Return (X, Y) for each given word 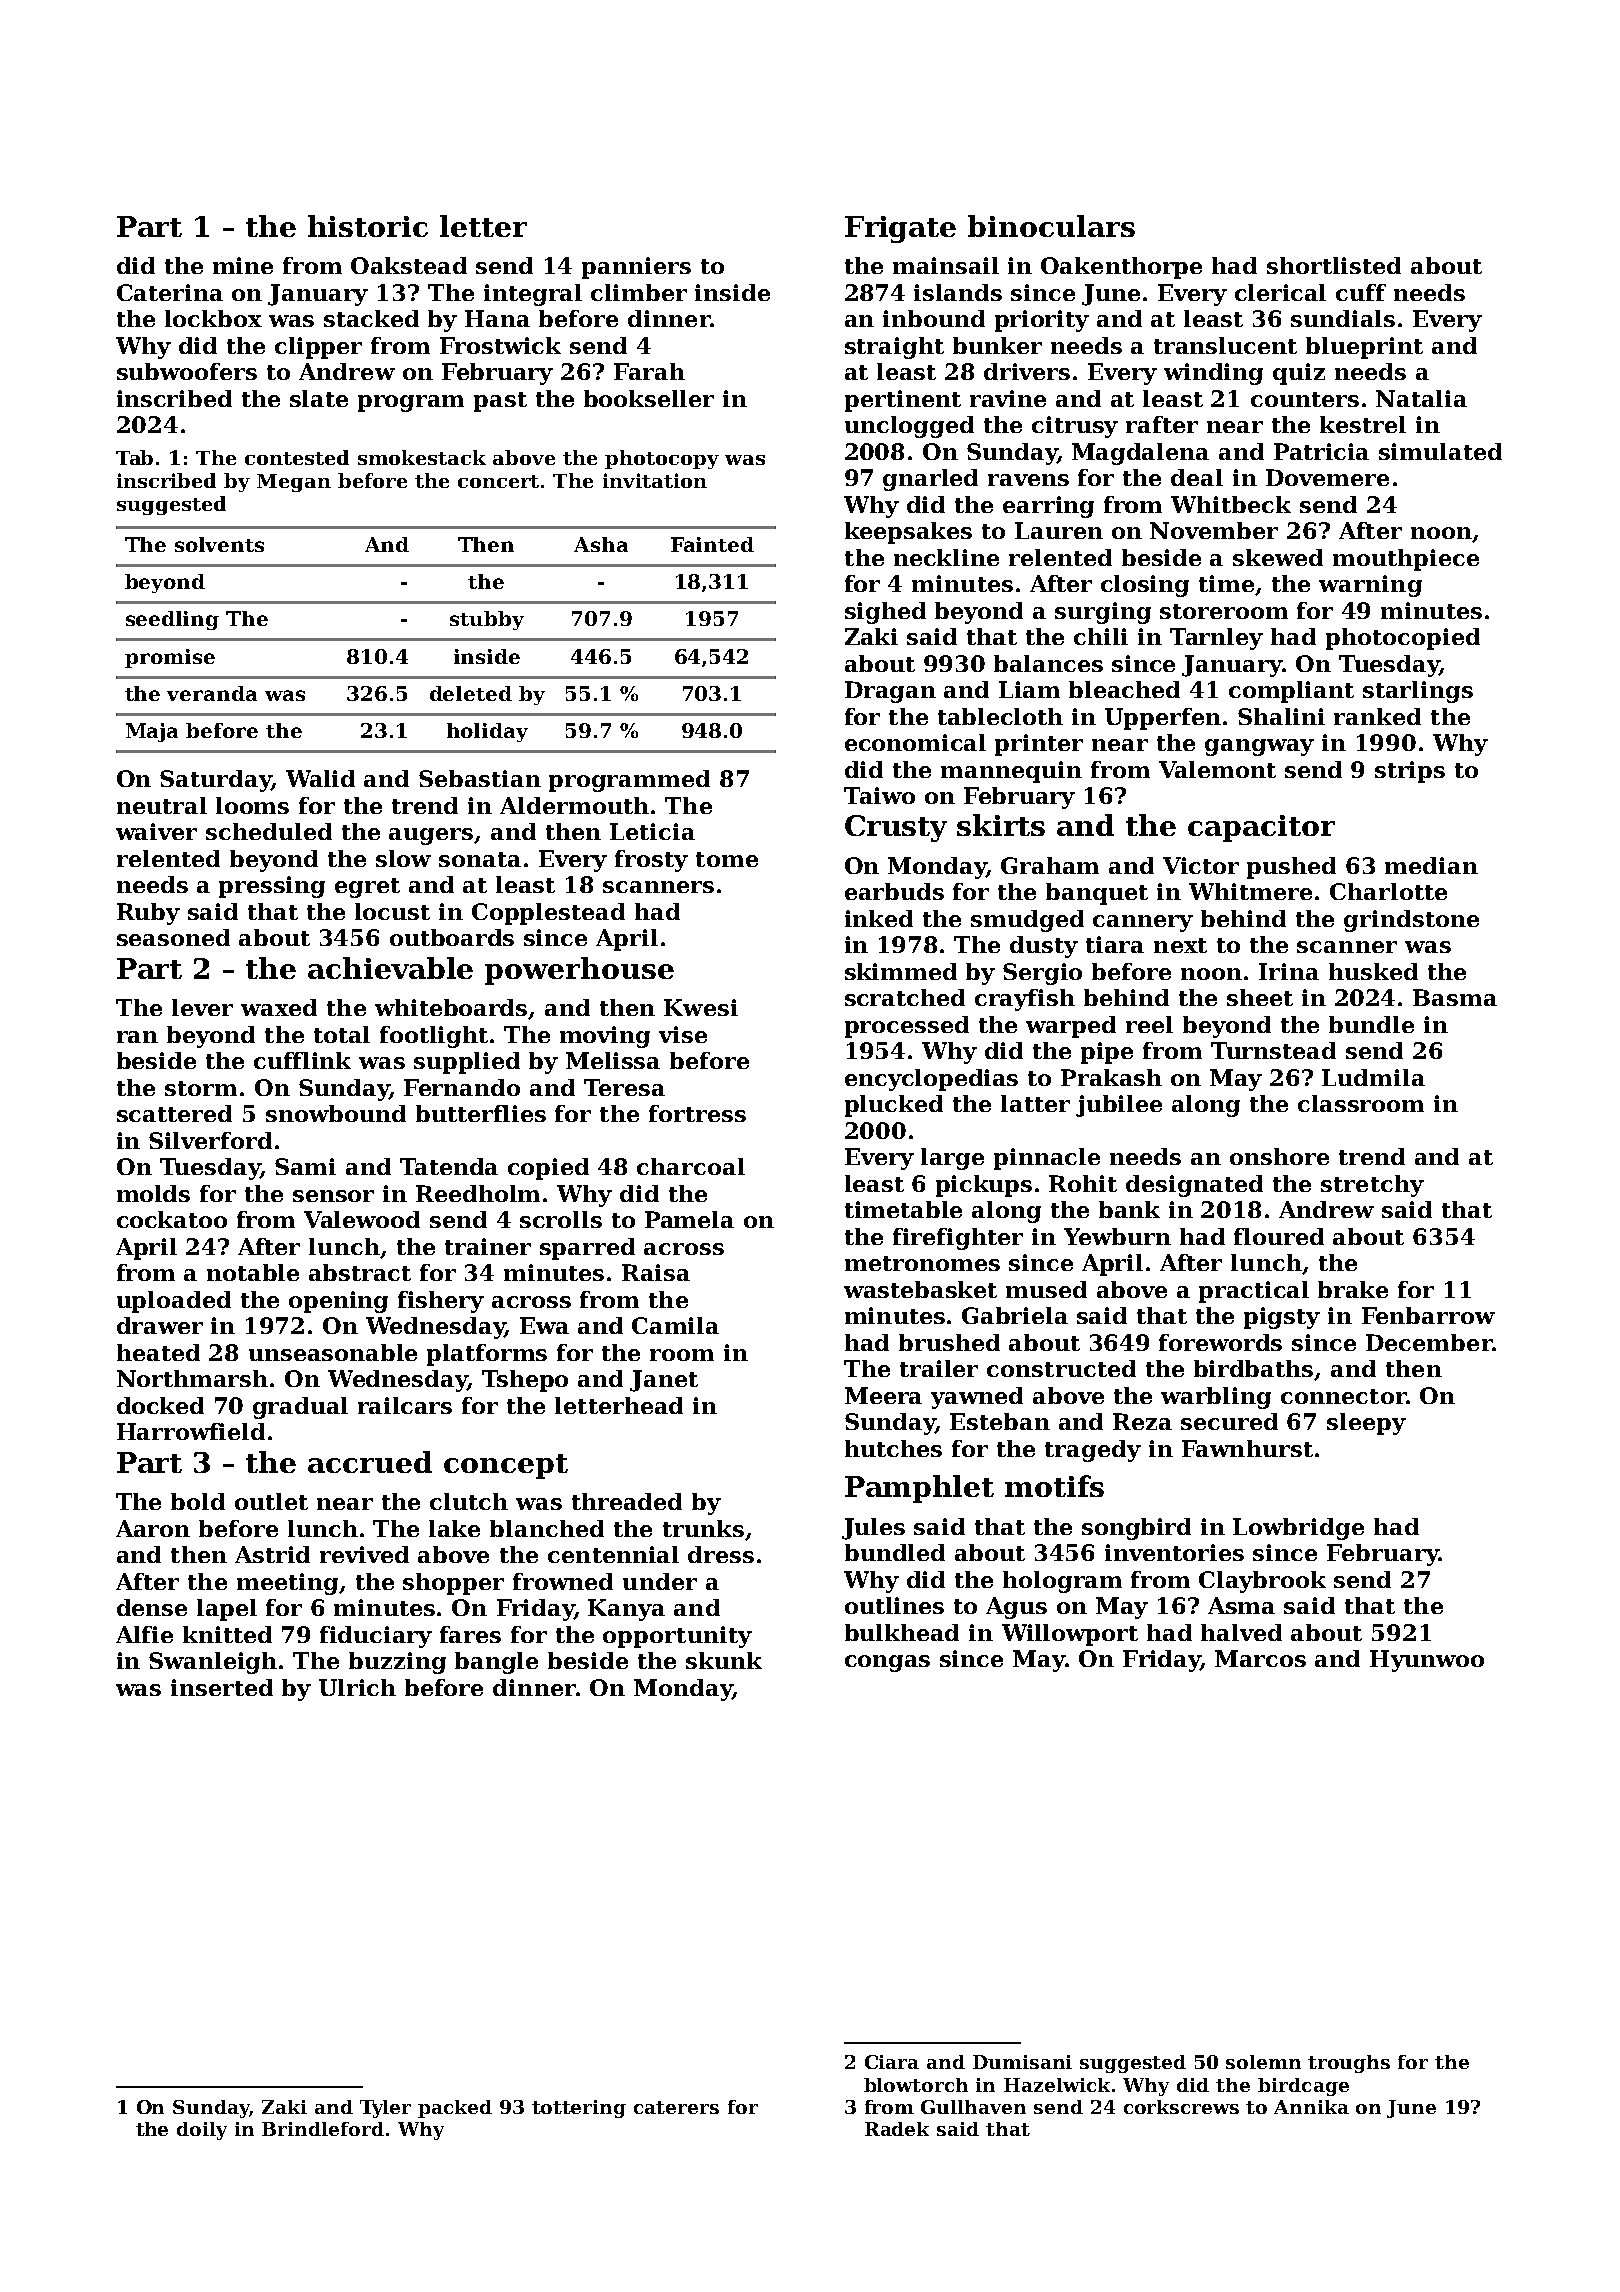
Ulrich (357, 1687)
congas (887, 1663)
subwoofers (187, 371)
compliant (1291, 692)
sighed (885, 613)
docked (160, 1405)
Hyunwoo (1427, 1661)
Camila (675, 1325)
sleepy (1366, 1424)
